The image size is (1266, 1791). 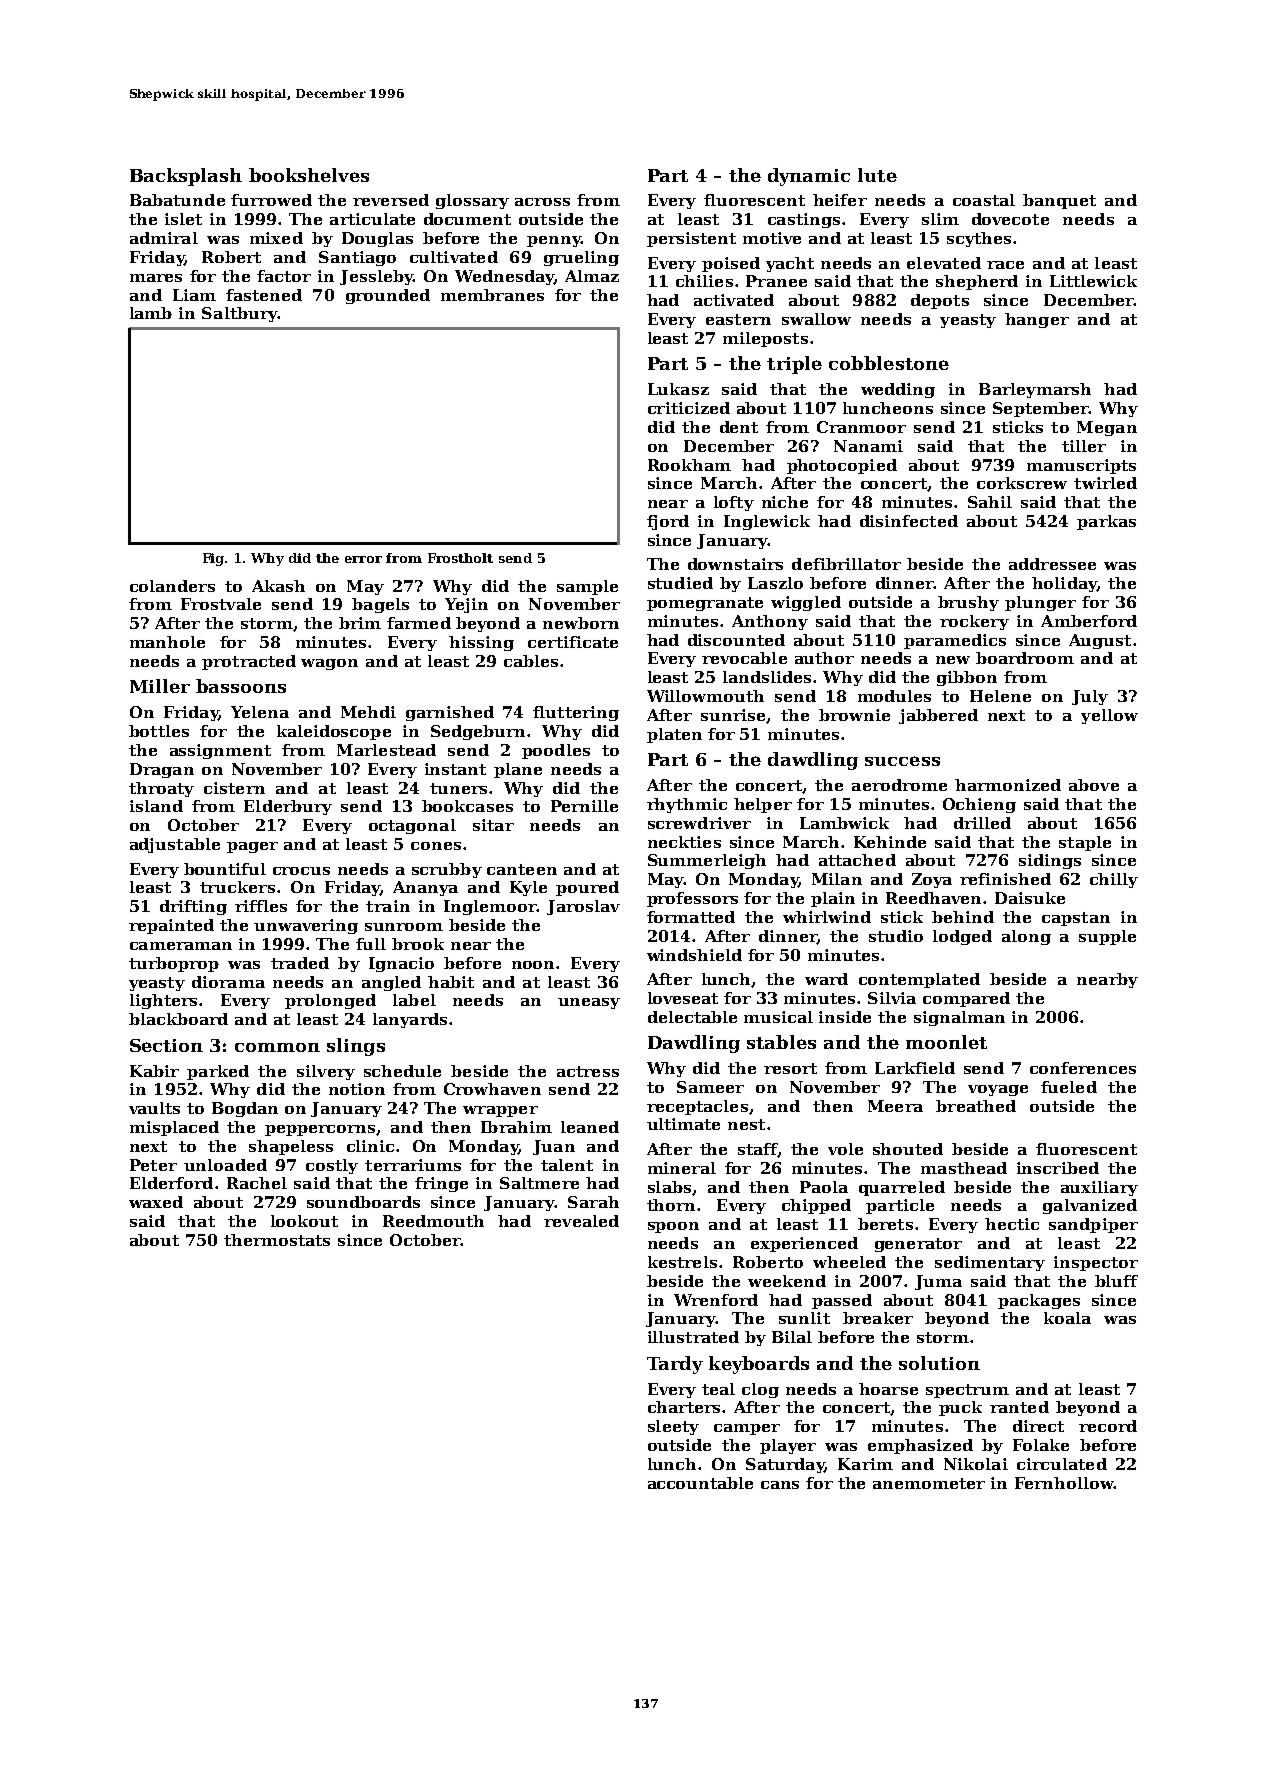 What do you see at coordinates (675, 1365) in the image?
I see `Tardy` at bounding box center [675, 1365].
